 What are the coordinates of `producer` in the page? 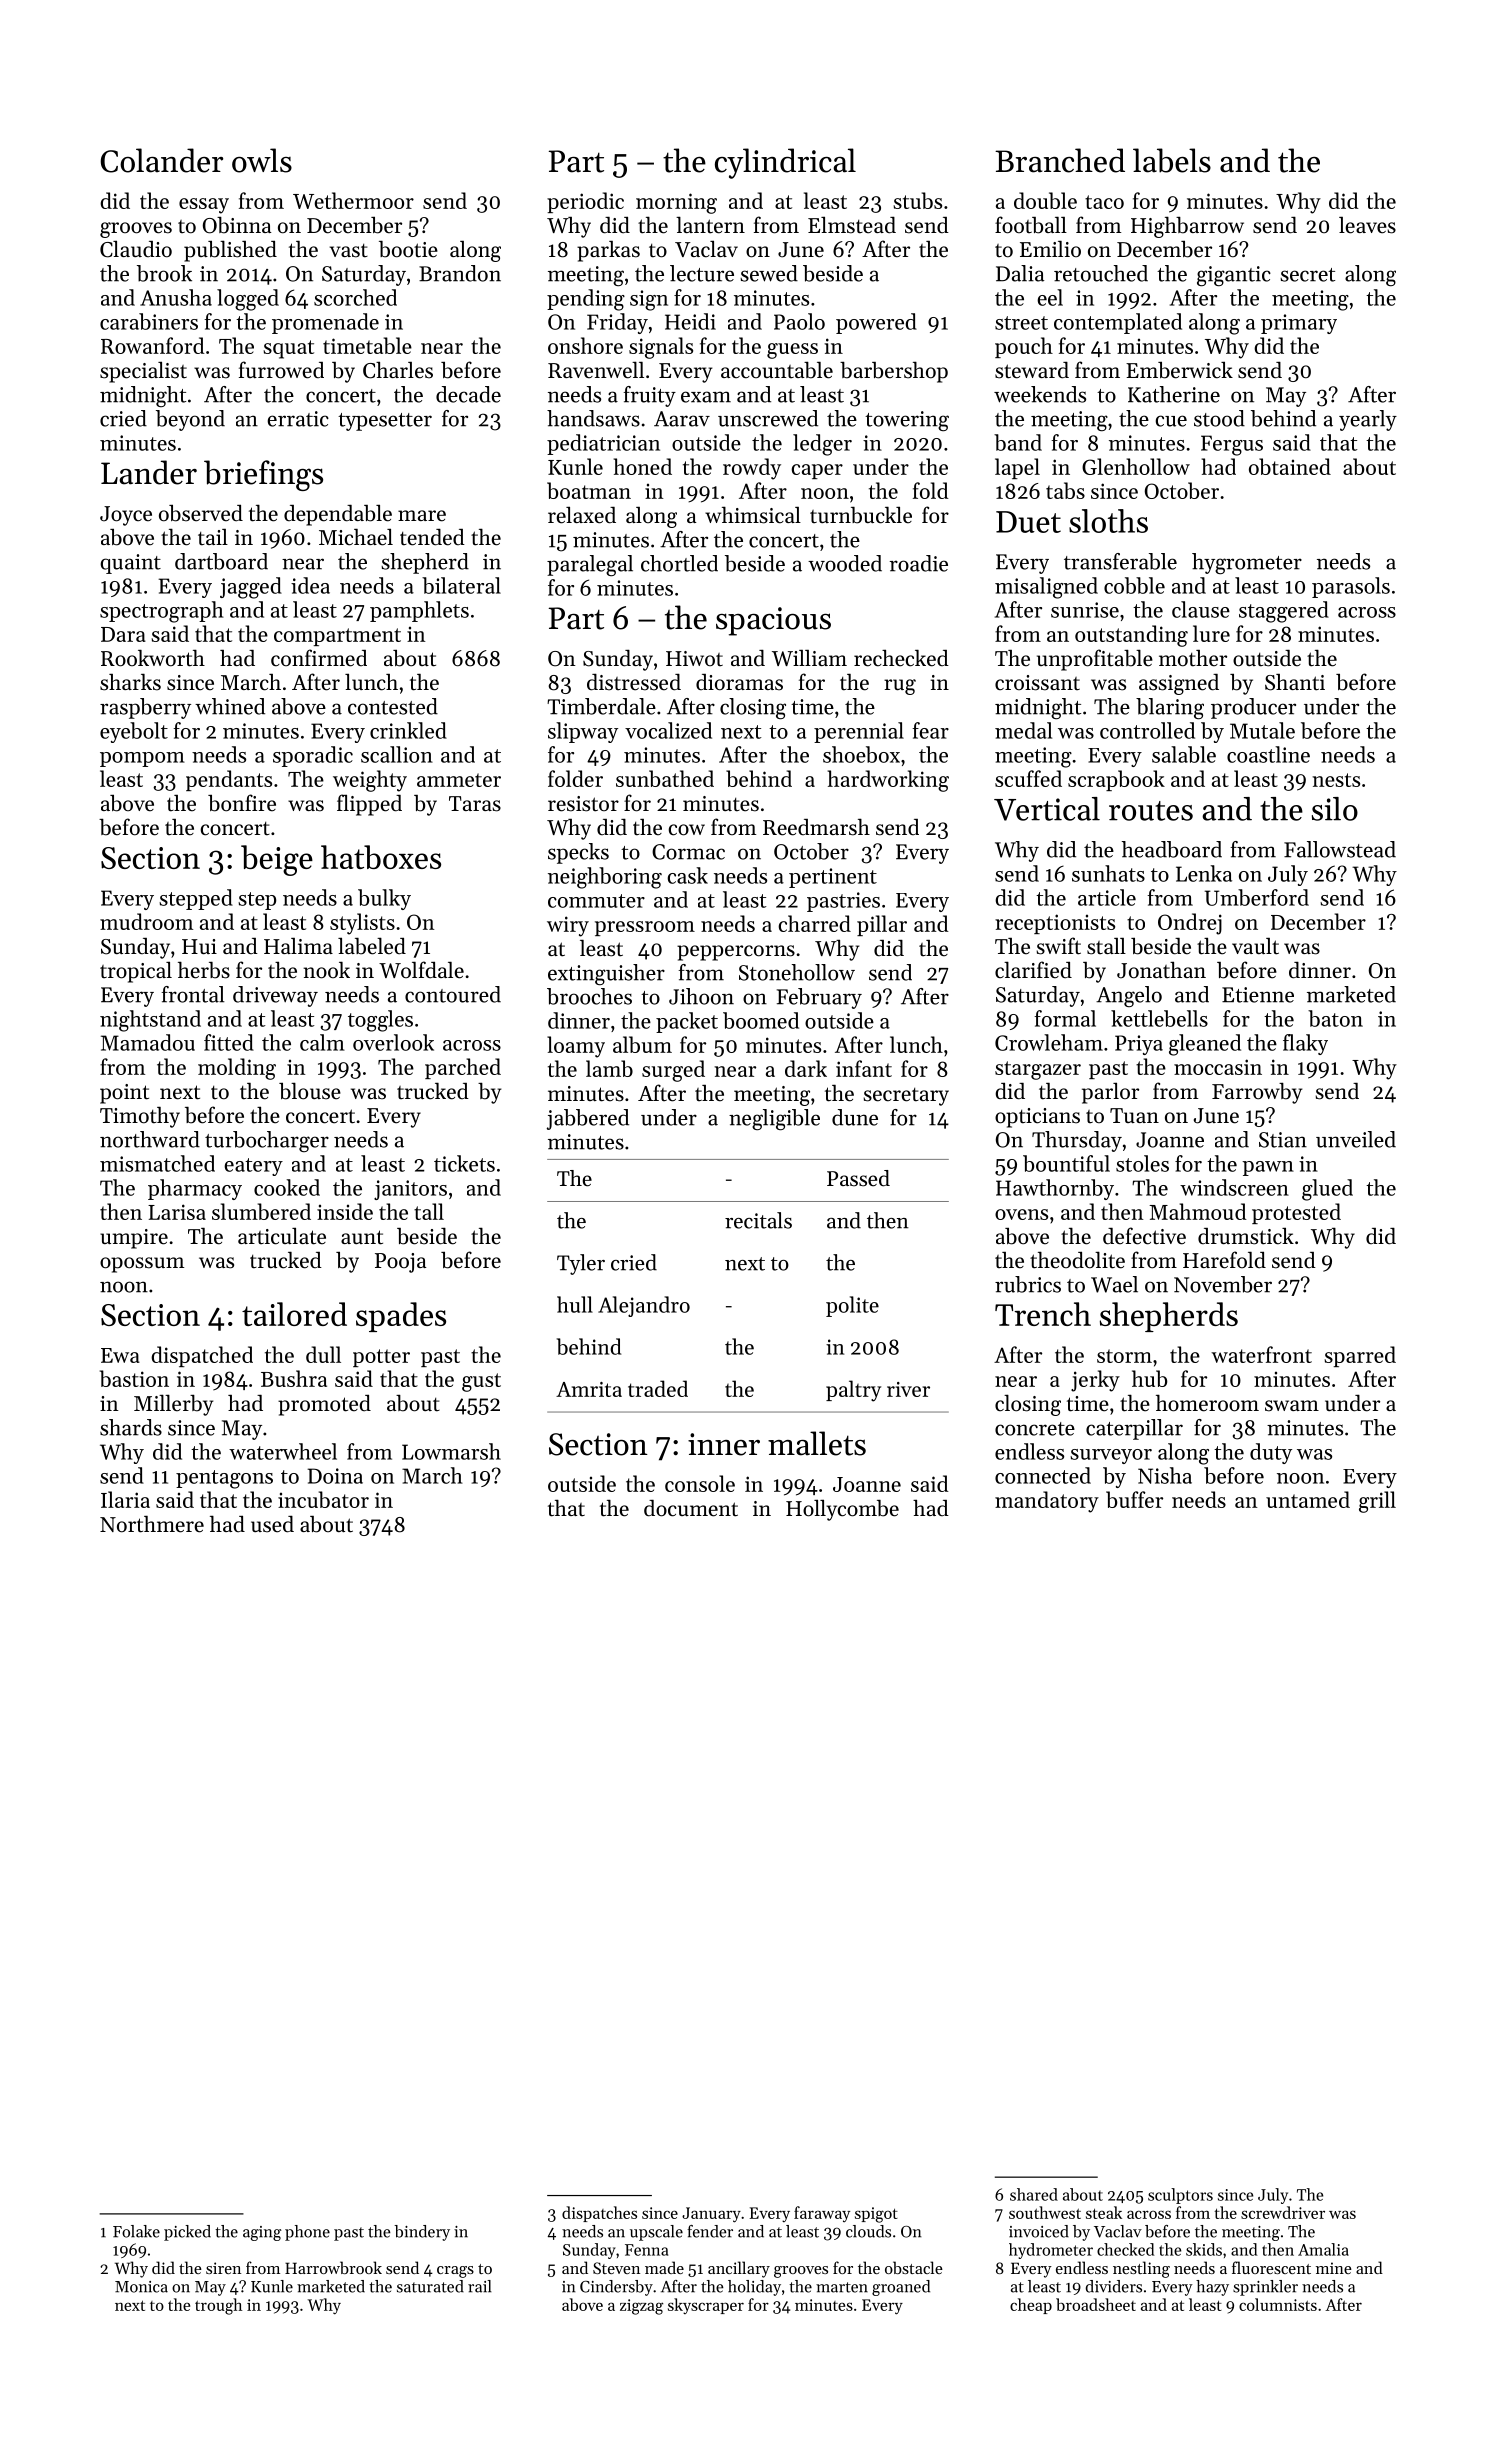 It's located at (1253, 708).
